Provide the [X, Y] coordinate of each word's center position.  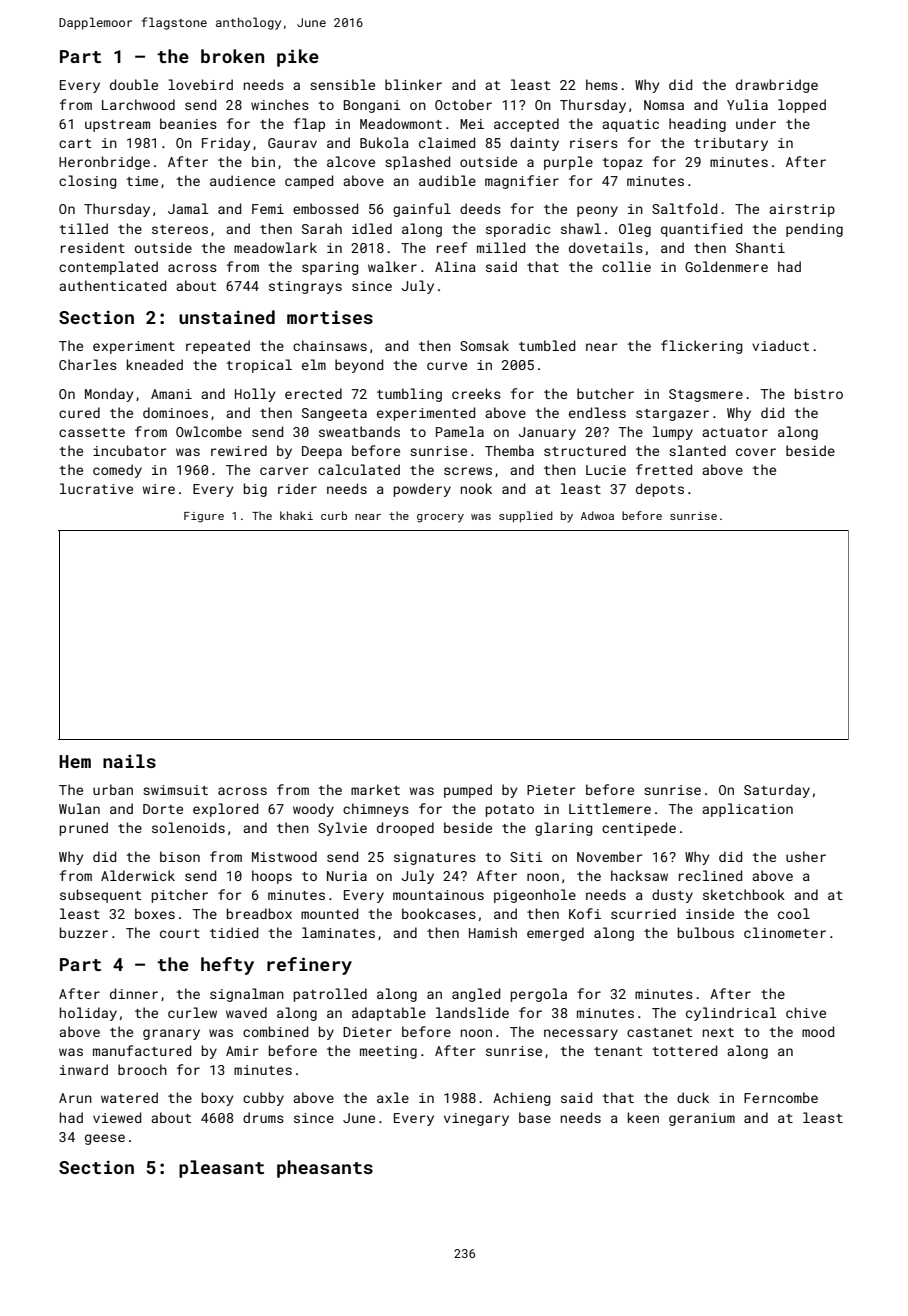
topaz [622, 164]
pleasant [221, 1169]
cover [756, 452]
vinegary [476, 1119]
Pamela [460, 431]
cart [75, 143]
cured [79, 412]
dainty [534, 144]
